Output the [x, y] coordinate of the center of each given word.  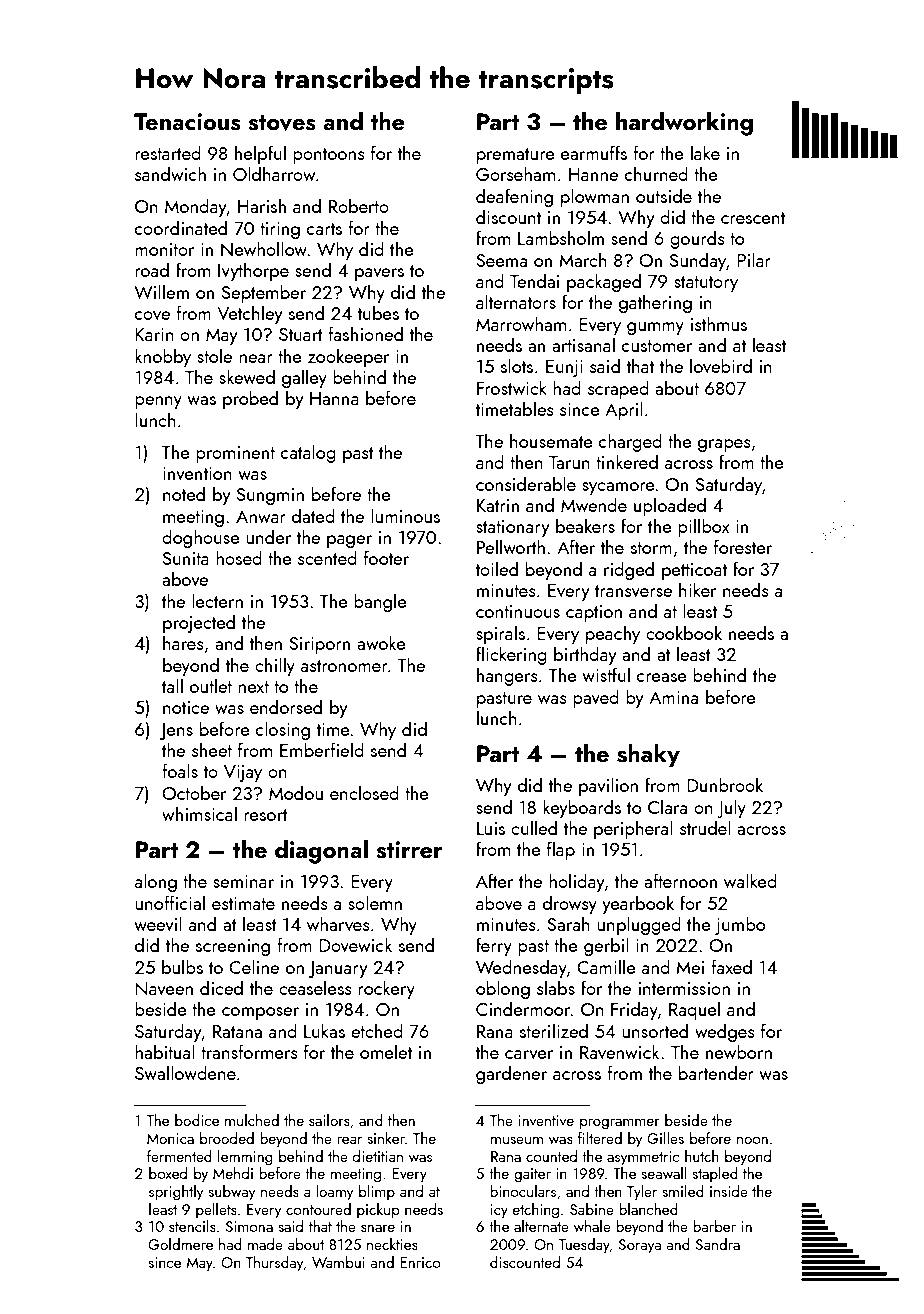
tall [172, 685]
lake [705, 152]
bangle [380, 602]
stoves [282, 123]
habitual [165, 1051]
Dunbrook [725, 784]
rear [349, 1140]
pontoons [329, 156]
